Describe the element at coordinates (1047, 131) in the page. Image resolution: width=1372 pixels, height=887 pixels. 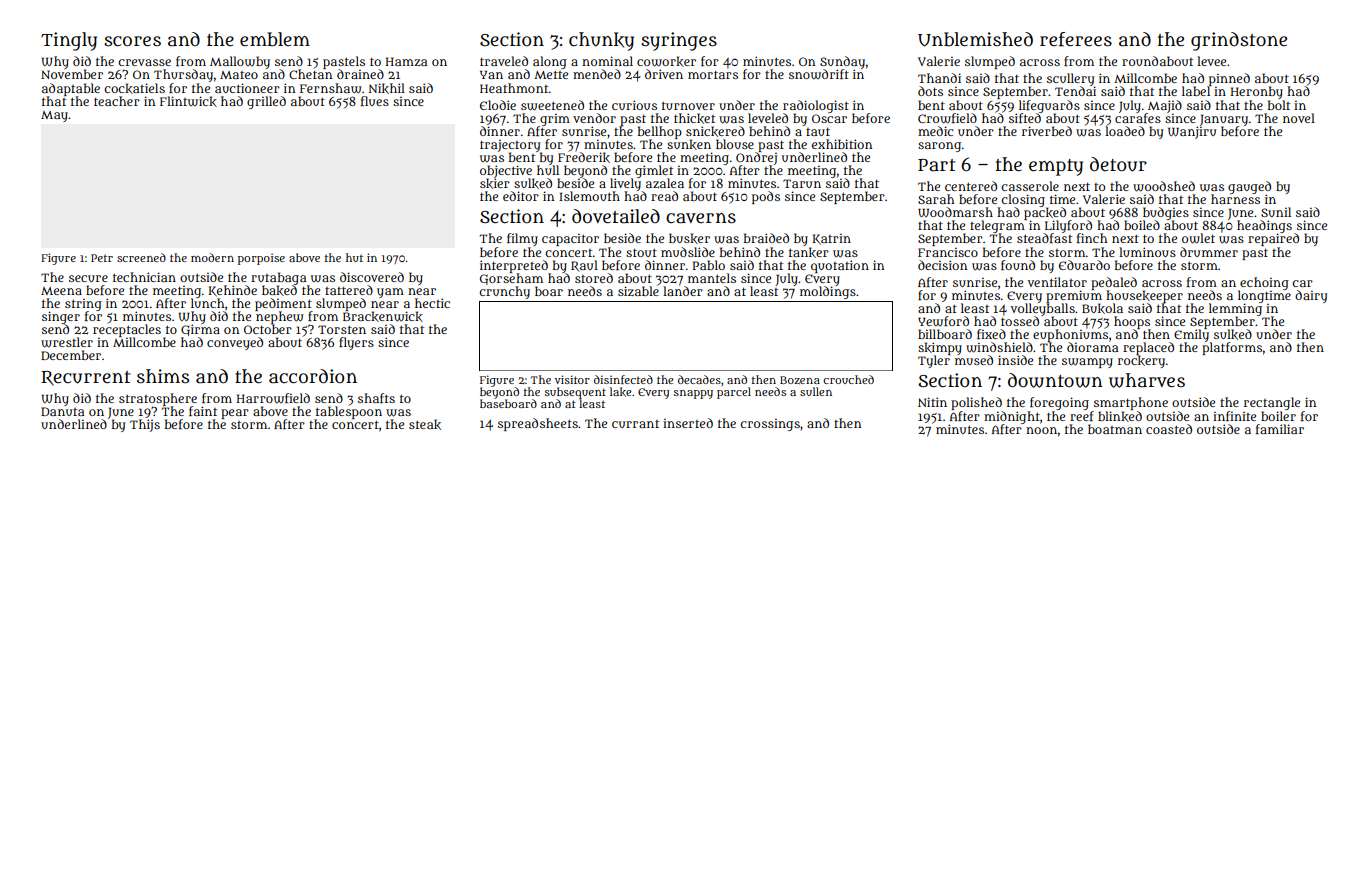
I see `riverbed` at that location.
